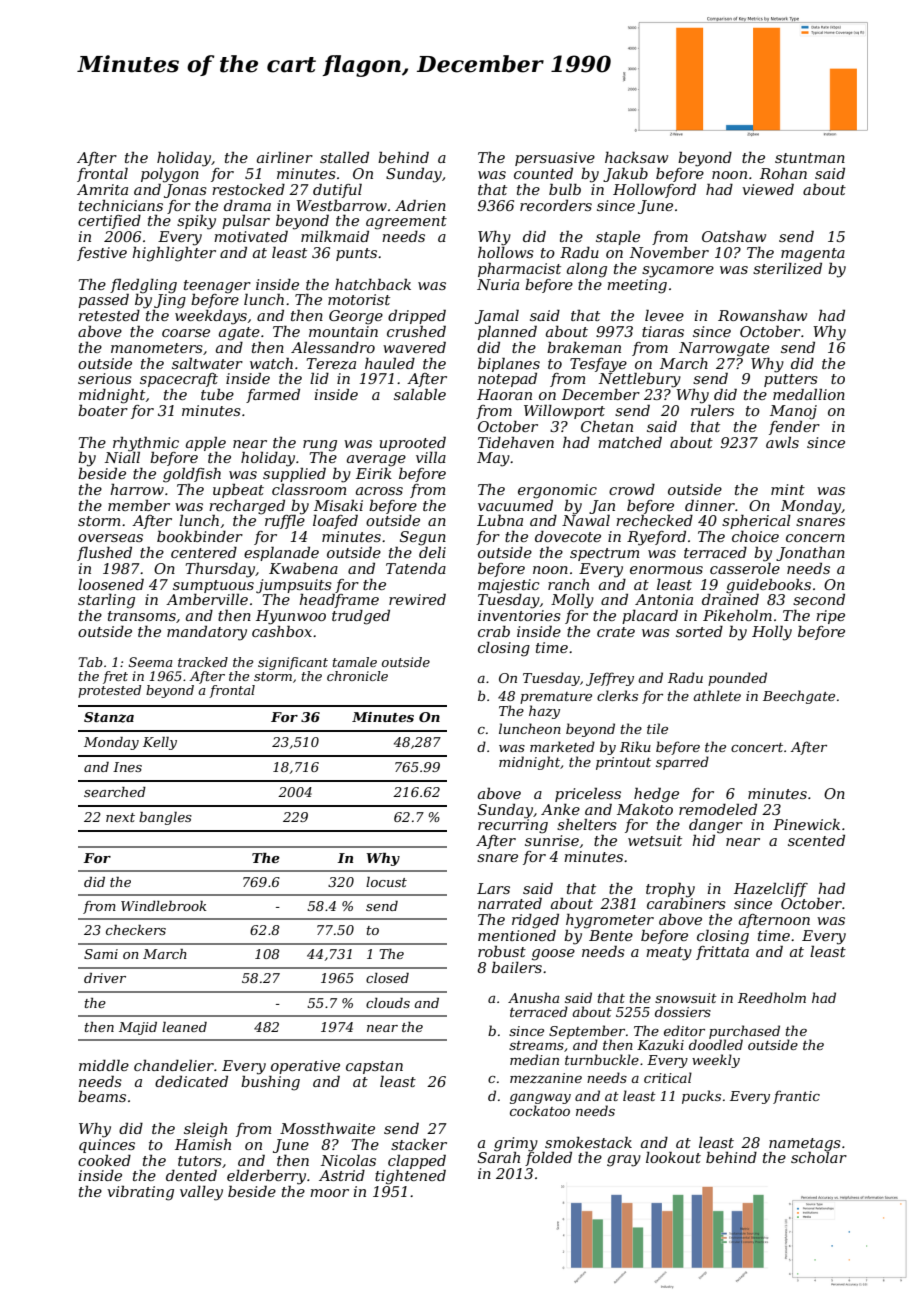 This screenshot has width=924, height=1308. Describe the element at coordinates (170, 175) in the screenshot. I see `polygon` at that location.
